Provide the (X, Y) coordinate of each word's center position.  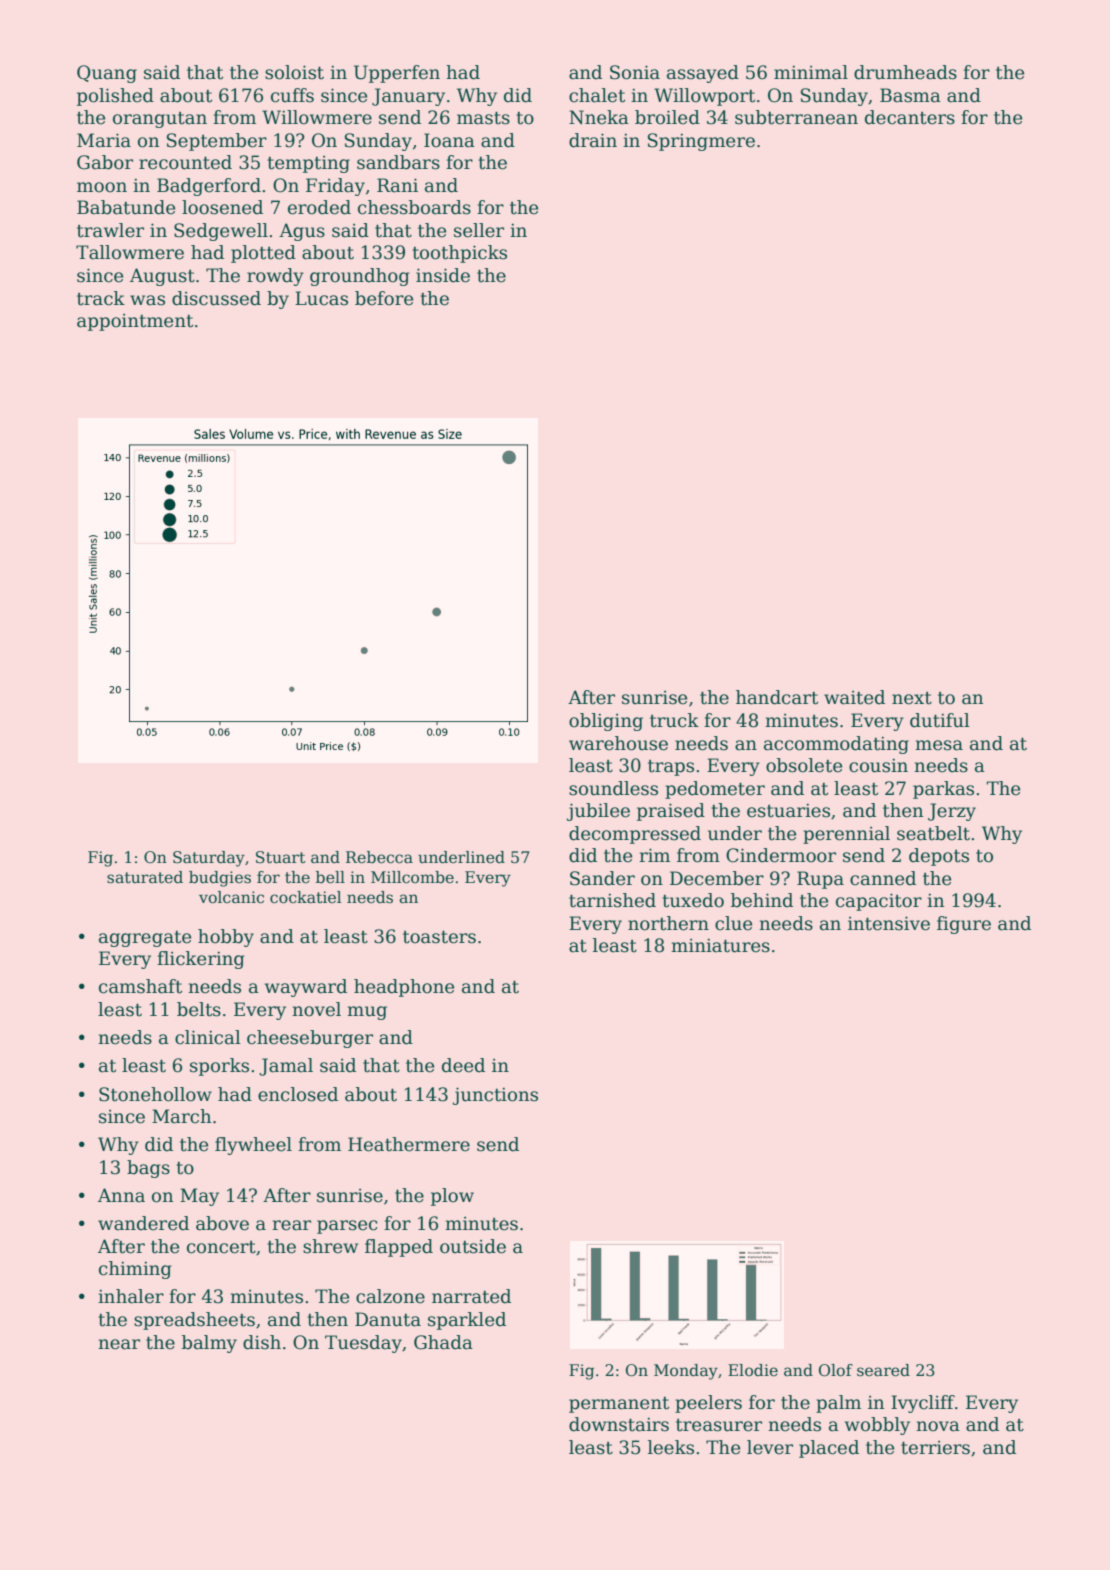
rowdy (275, 277)
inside (443, 275)
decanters (910, 117)
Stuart (281, 857)
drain (593, 140)
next (912, 698)
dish (262, 1342)
